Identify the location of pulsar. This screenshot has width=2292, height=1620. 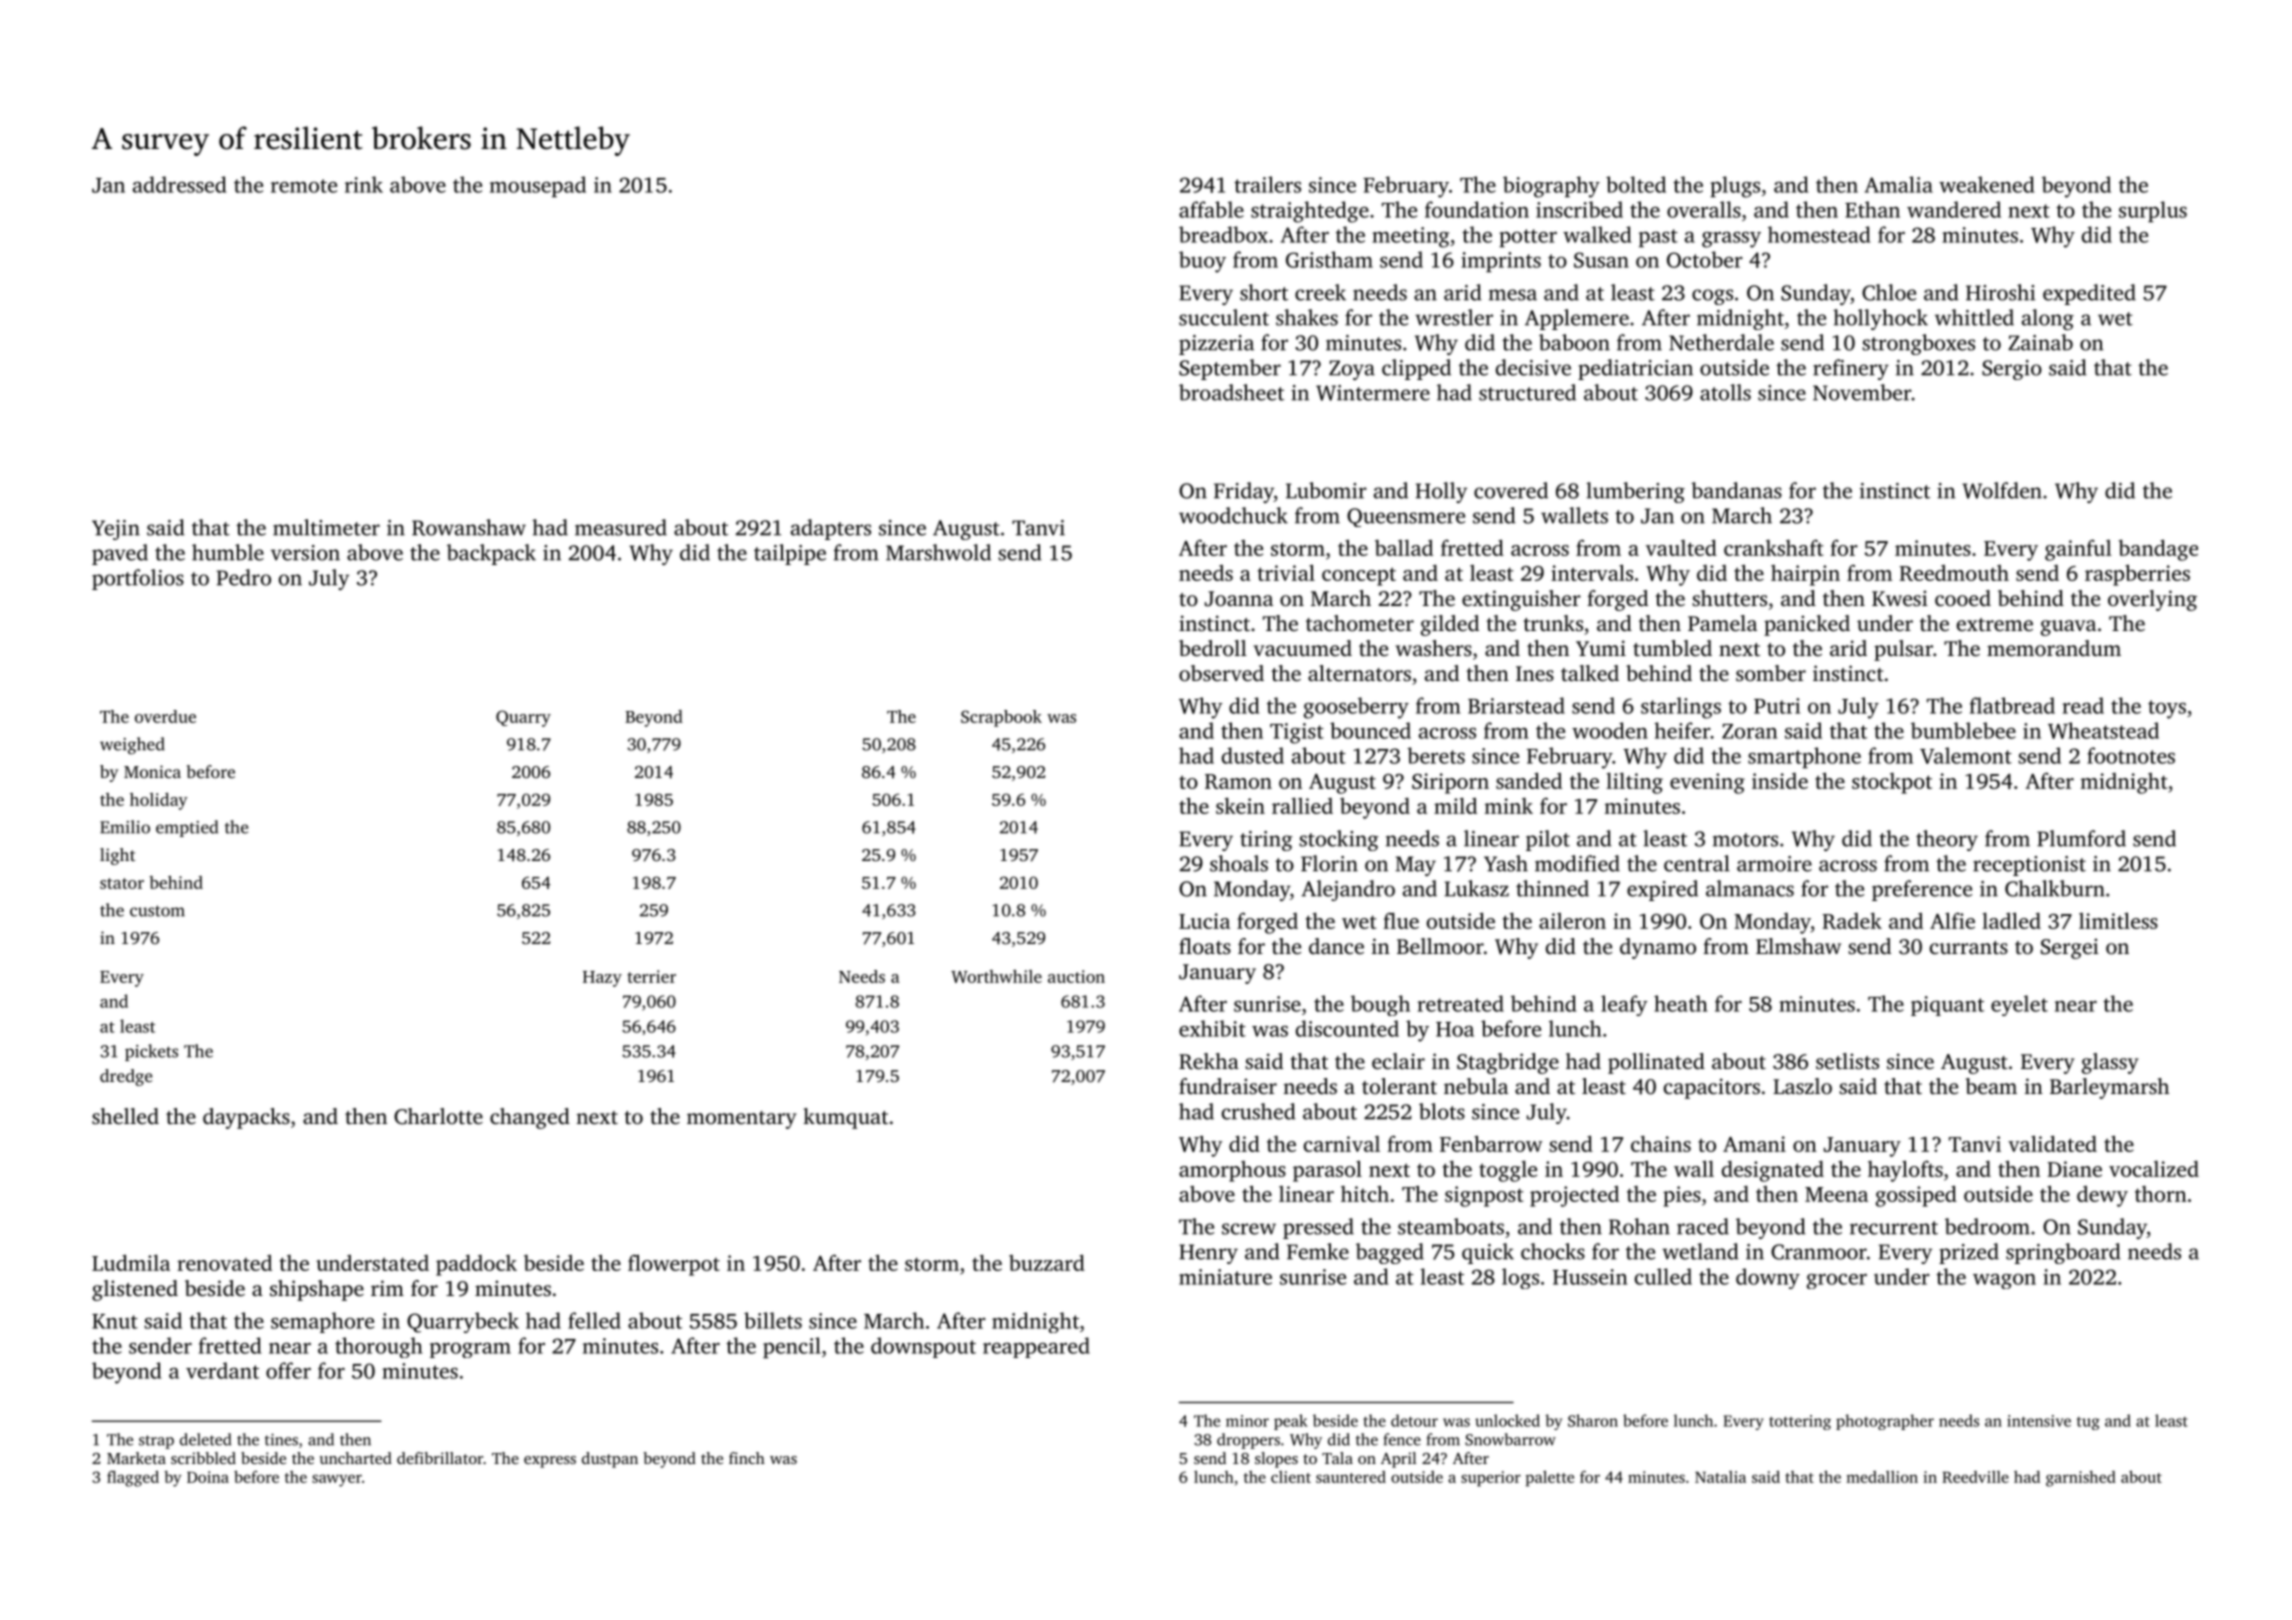
(1903, 650).
